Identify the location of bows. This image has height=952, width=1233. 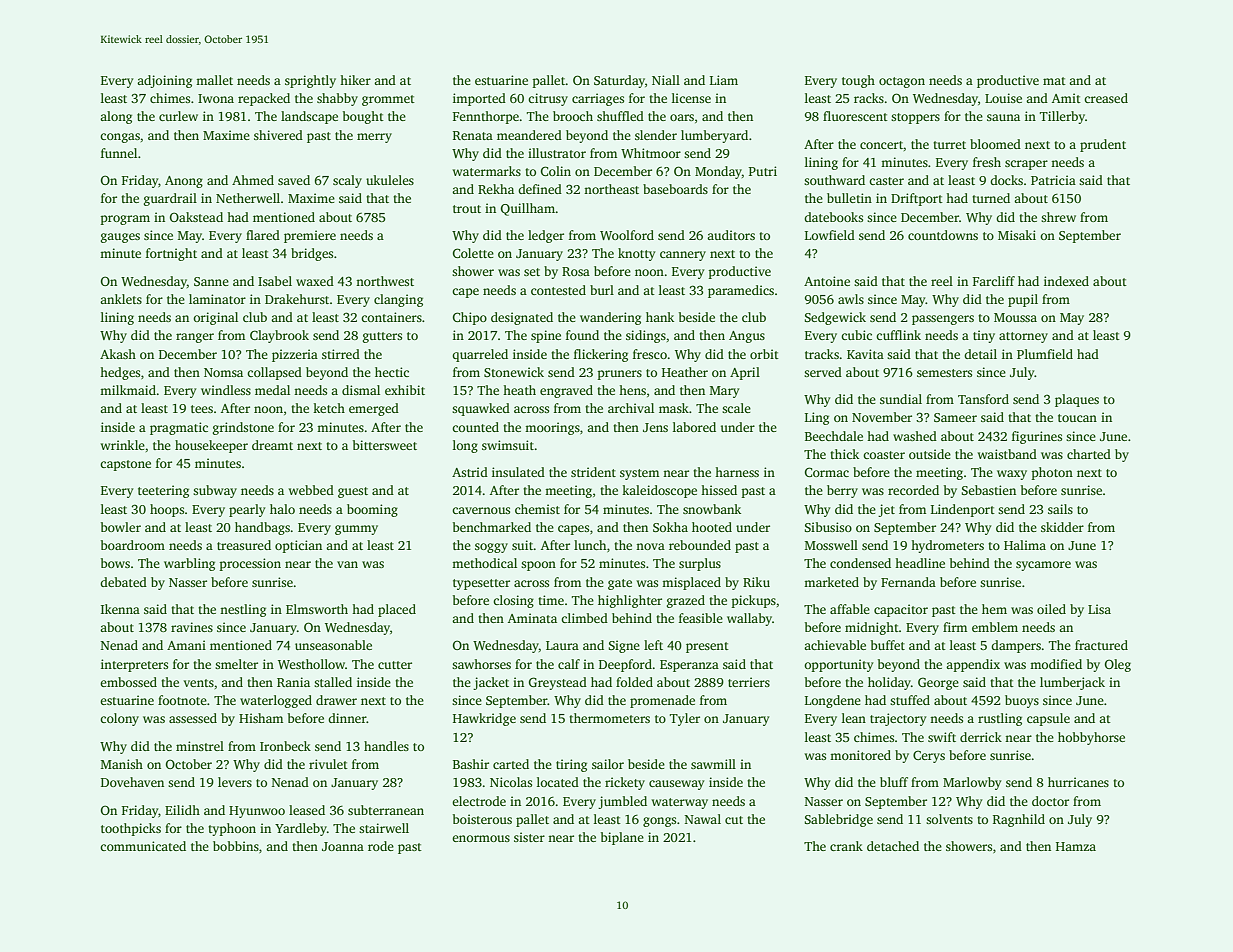
(115, 563).
